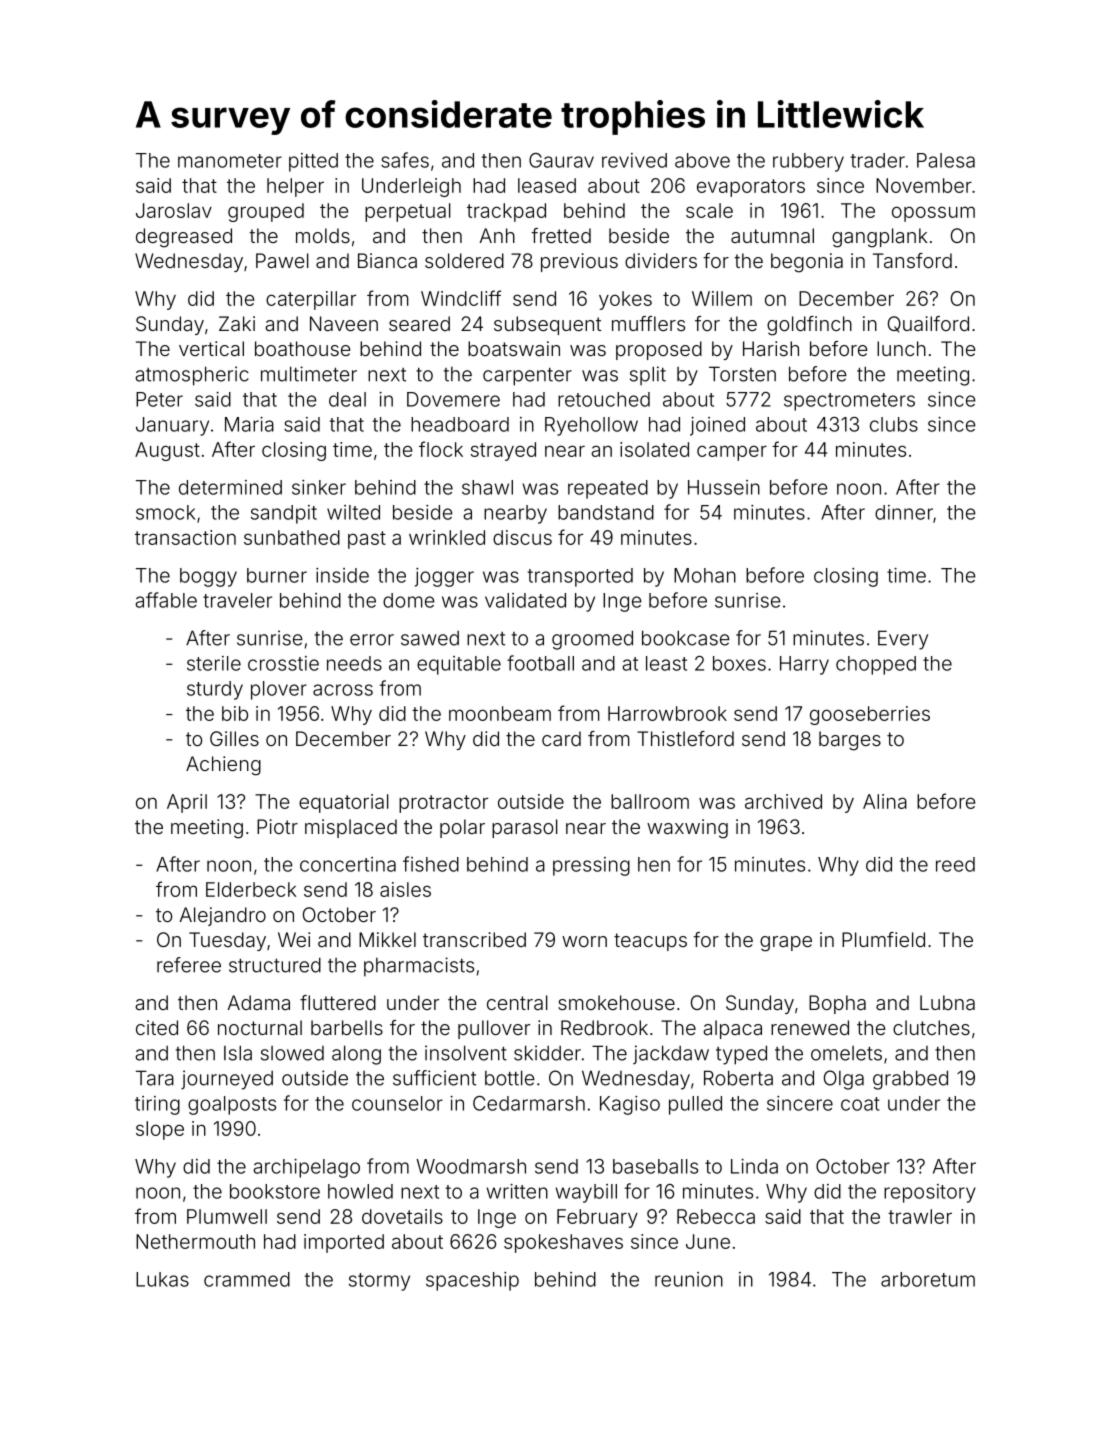 The width and height of the page is (1111, 1437). I want to click on fretted, so click(561, 235).
